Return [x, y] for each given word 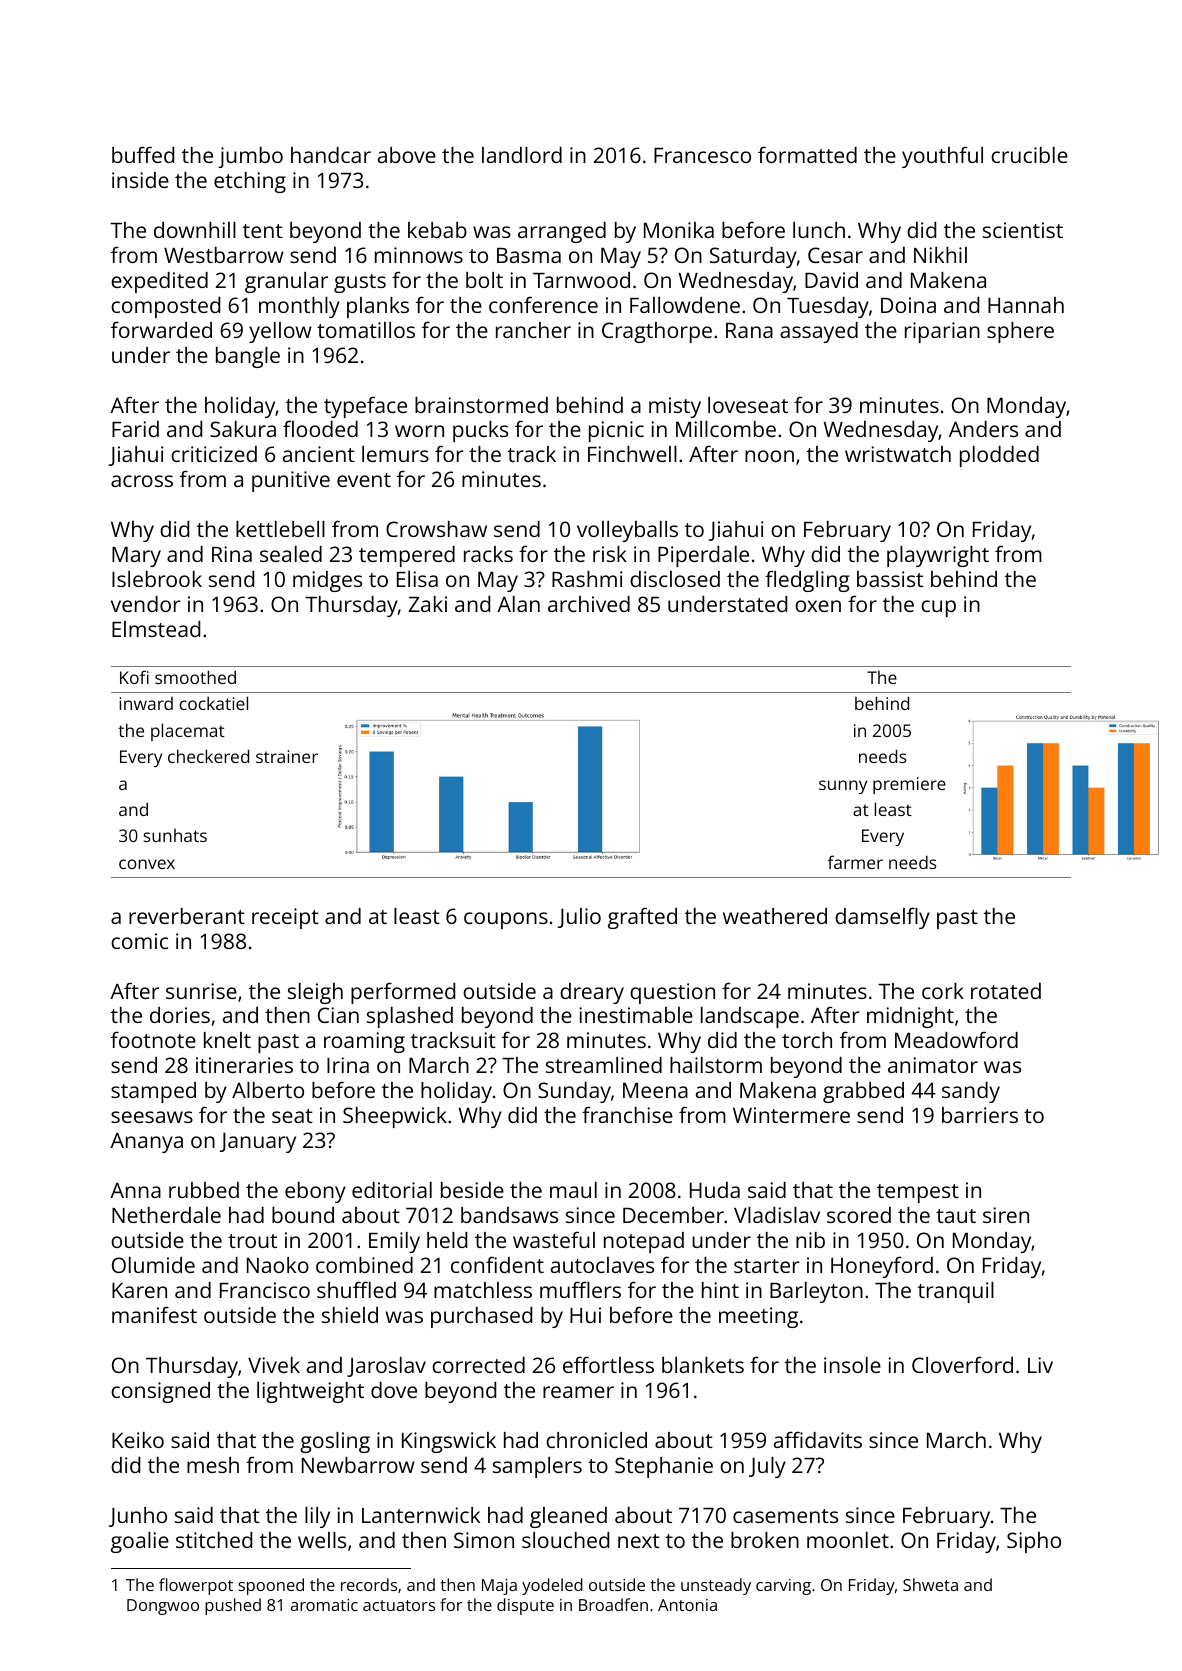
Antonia [687, 1605]
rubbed [204, 1190]
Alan [518, 604]
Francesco [702, 155]
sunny [843, 787]
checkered [208, 756]
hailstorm [716, 1065]
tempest [918, 1193]
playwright [938, 556]
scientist [1023, 230]
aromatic [324, 1605]
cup [938, 608]
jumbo [250, 157]
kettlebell [280, 529]
